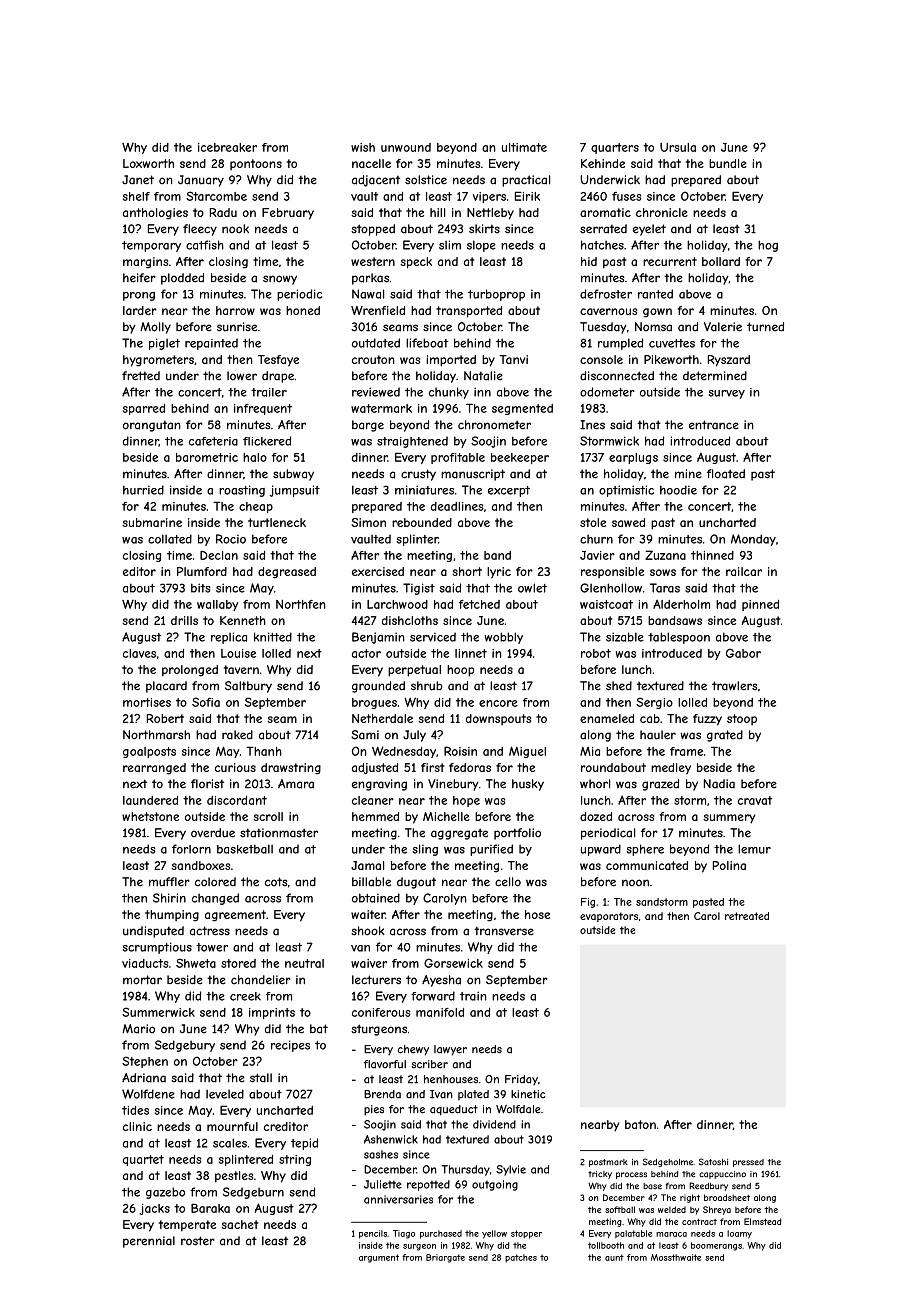 This document has width=908, height=1316. Describe the element at coordinates (614, 1257) in the document. I see `aunt` at that location.
